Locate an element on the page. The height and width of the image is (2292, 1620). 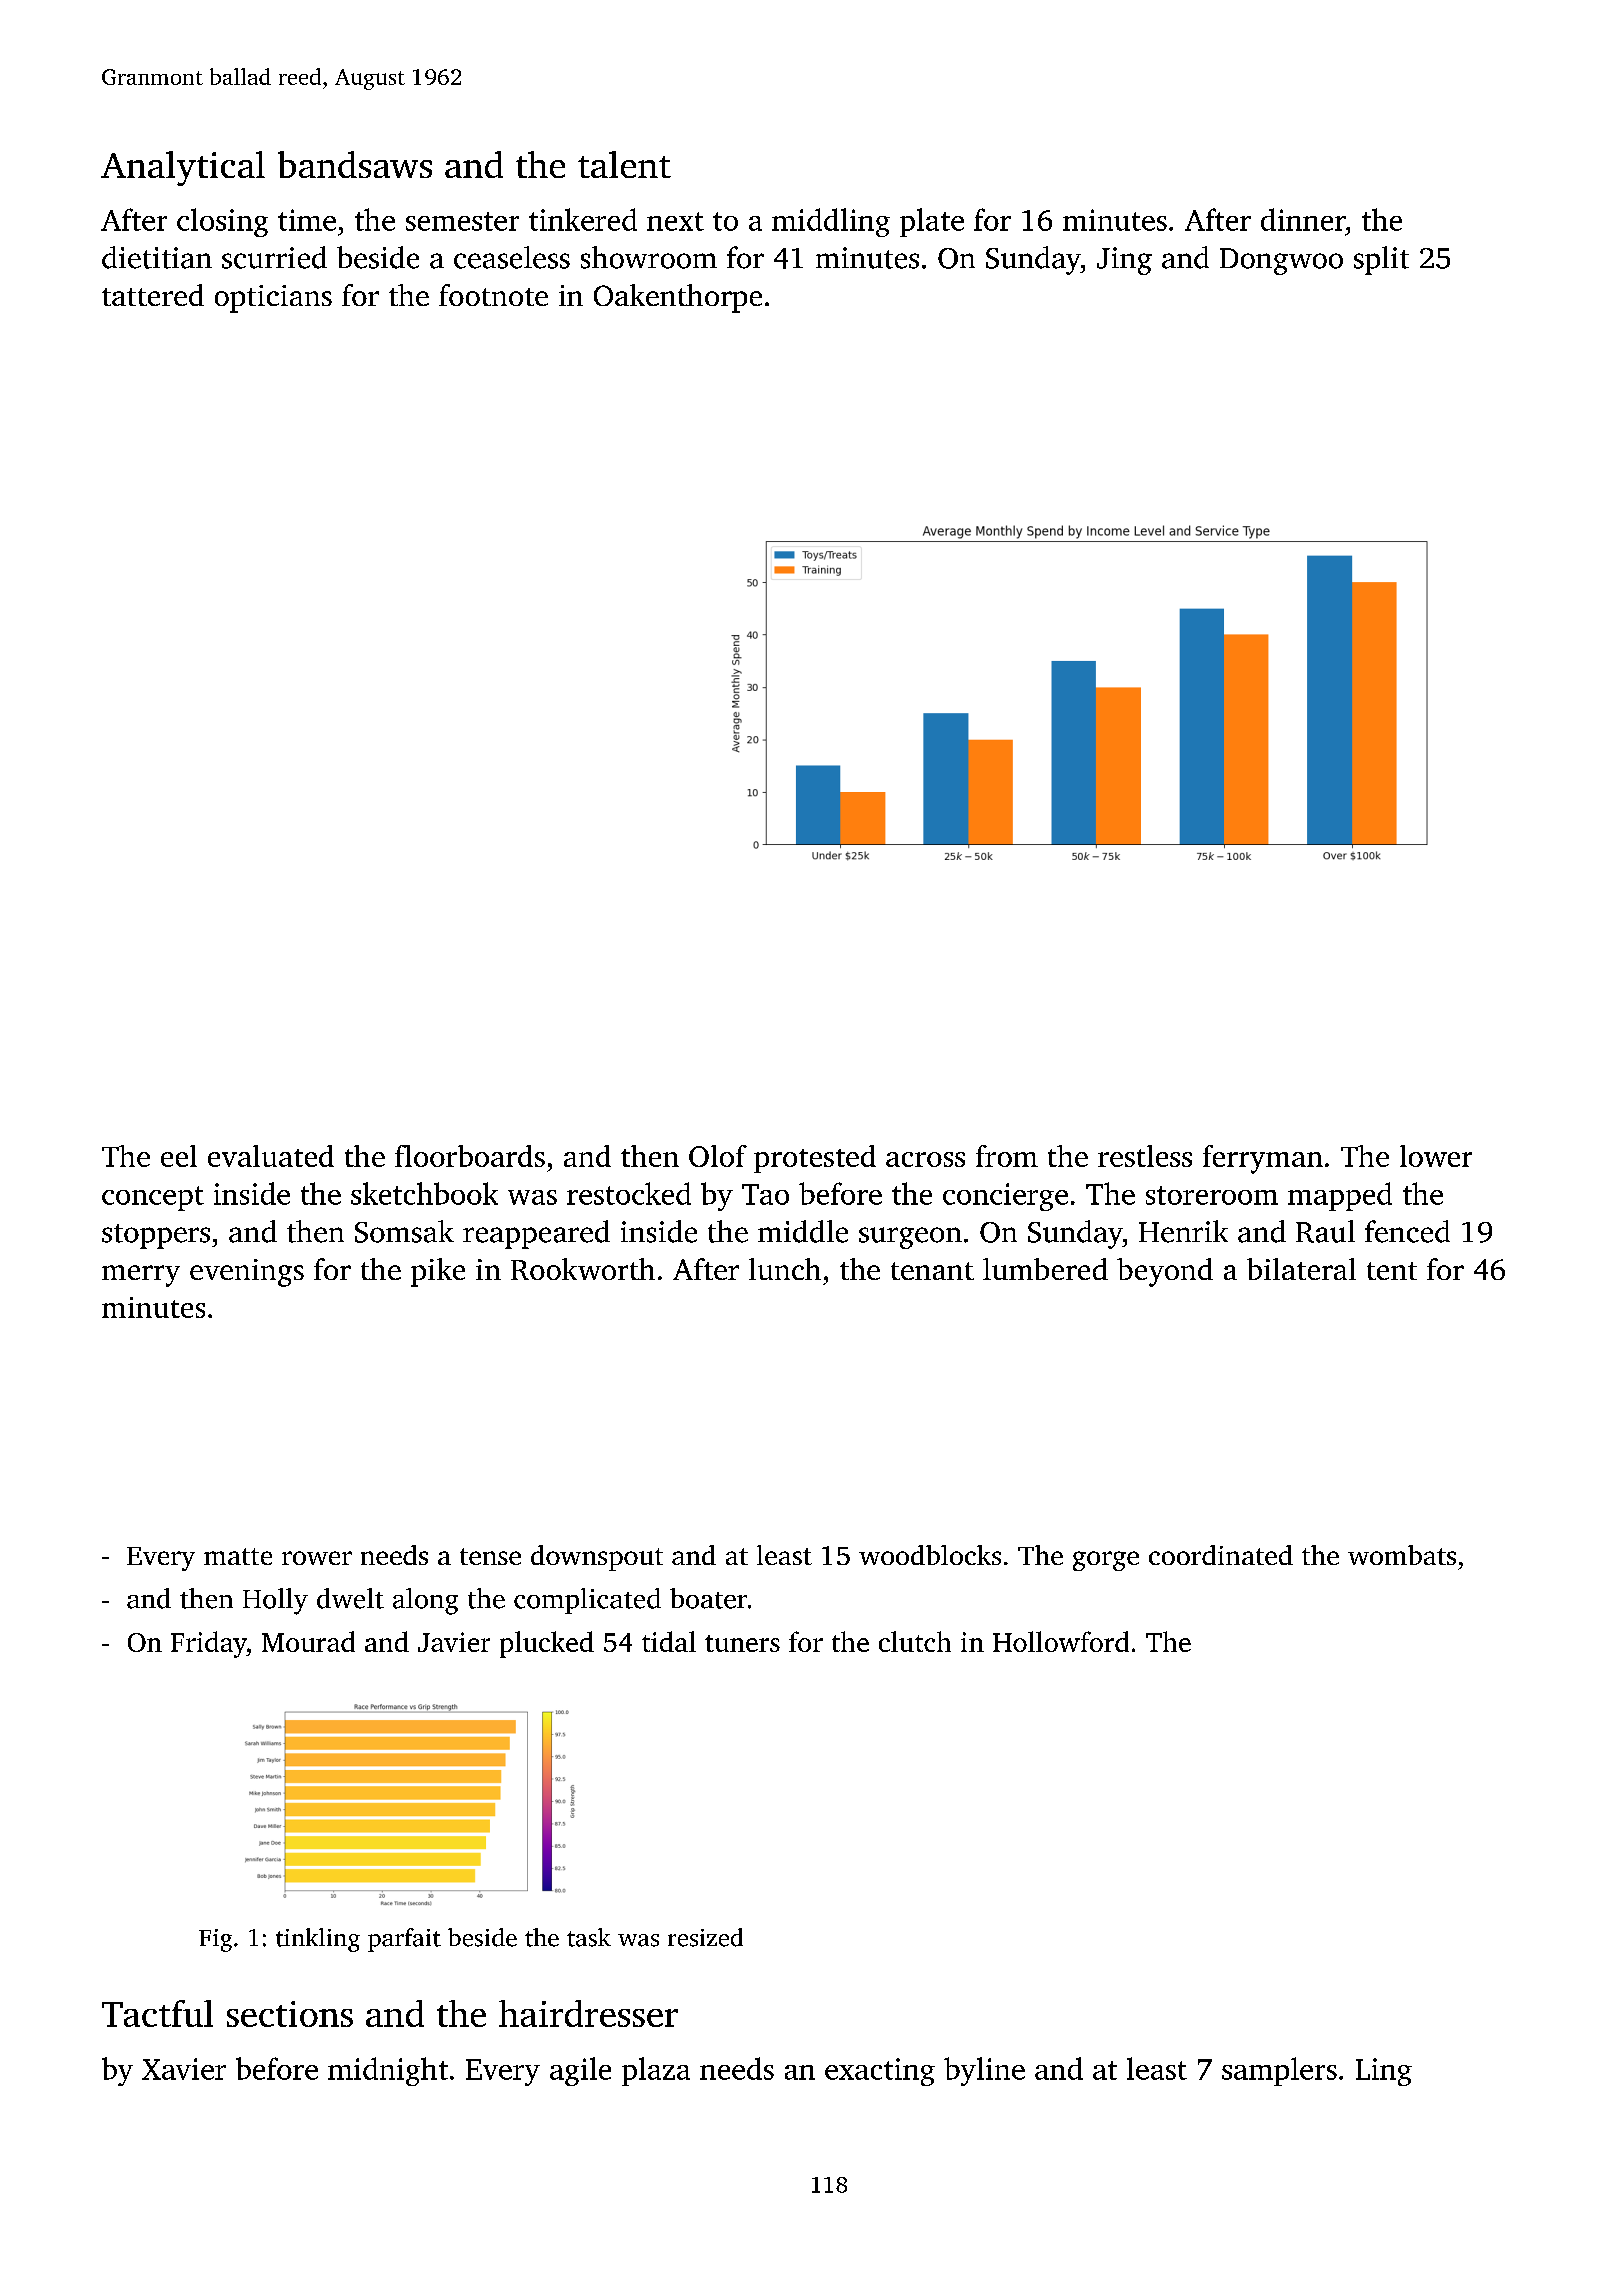
plate is located at coordinates (932, 222).
